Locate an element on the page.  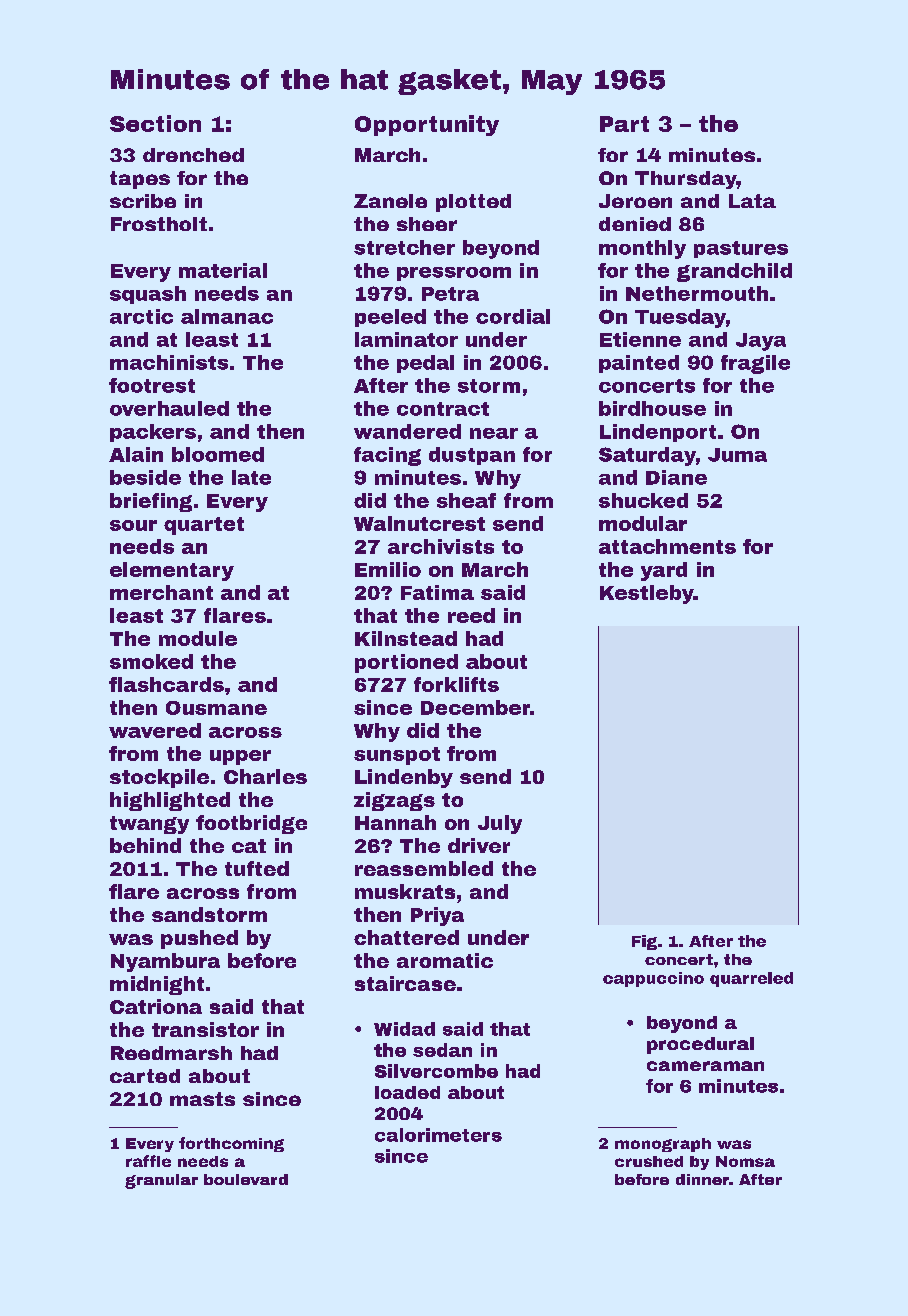
granular is located at coordinates (161, 1181).
